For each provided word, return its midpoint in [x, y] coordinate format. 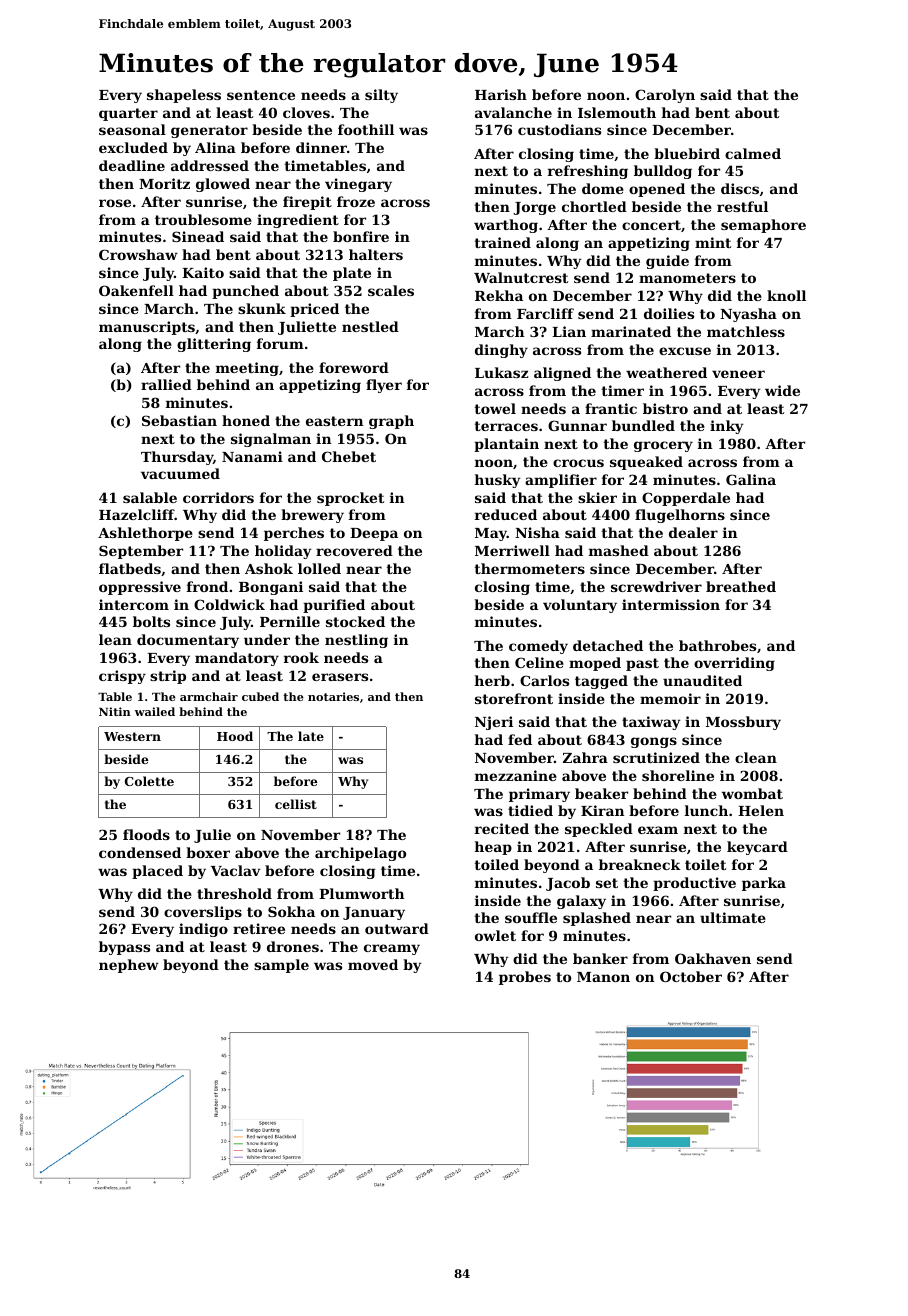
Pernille [290, 621]
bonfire [361, 236]
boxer [208, 852]
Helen [761, 810]
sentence [261, 95]
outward [397, 928]
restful [742, 206]
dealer [693, 532]
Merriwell [512, 550]
